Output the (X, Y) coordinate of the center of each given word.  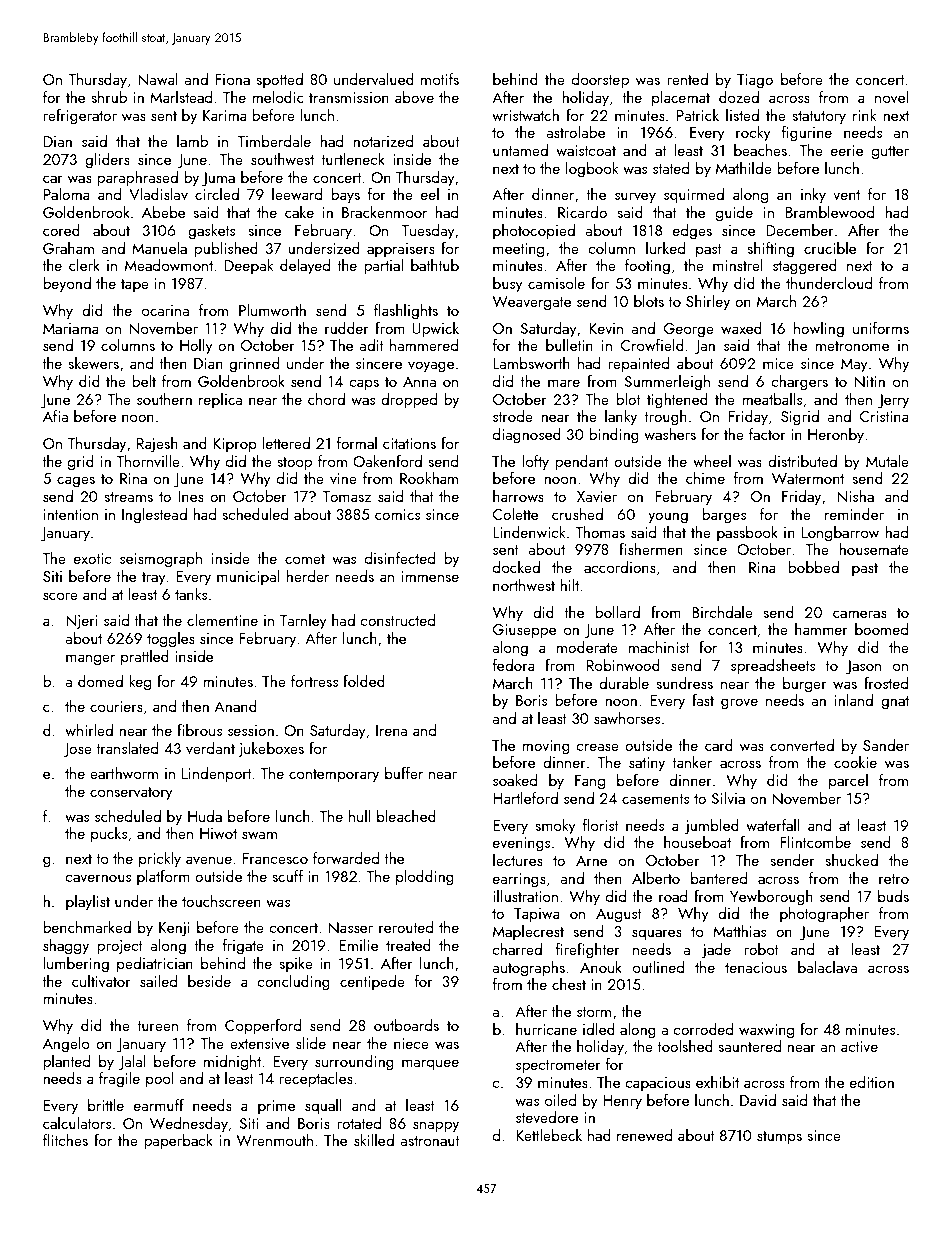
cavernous (98, 878)
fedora (514, 665)
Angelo (66, 1045)
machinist (659, 647)
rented (687, 79)
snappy (436, 1127)
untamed (520, 150)
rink (864, 115)
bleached (406, 816)
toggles (171, 640)
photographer (824, 915)
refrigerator (80, 117)
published (226, 250)
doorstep (600, 81)
